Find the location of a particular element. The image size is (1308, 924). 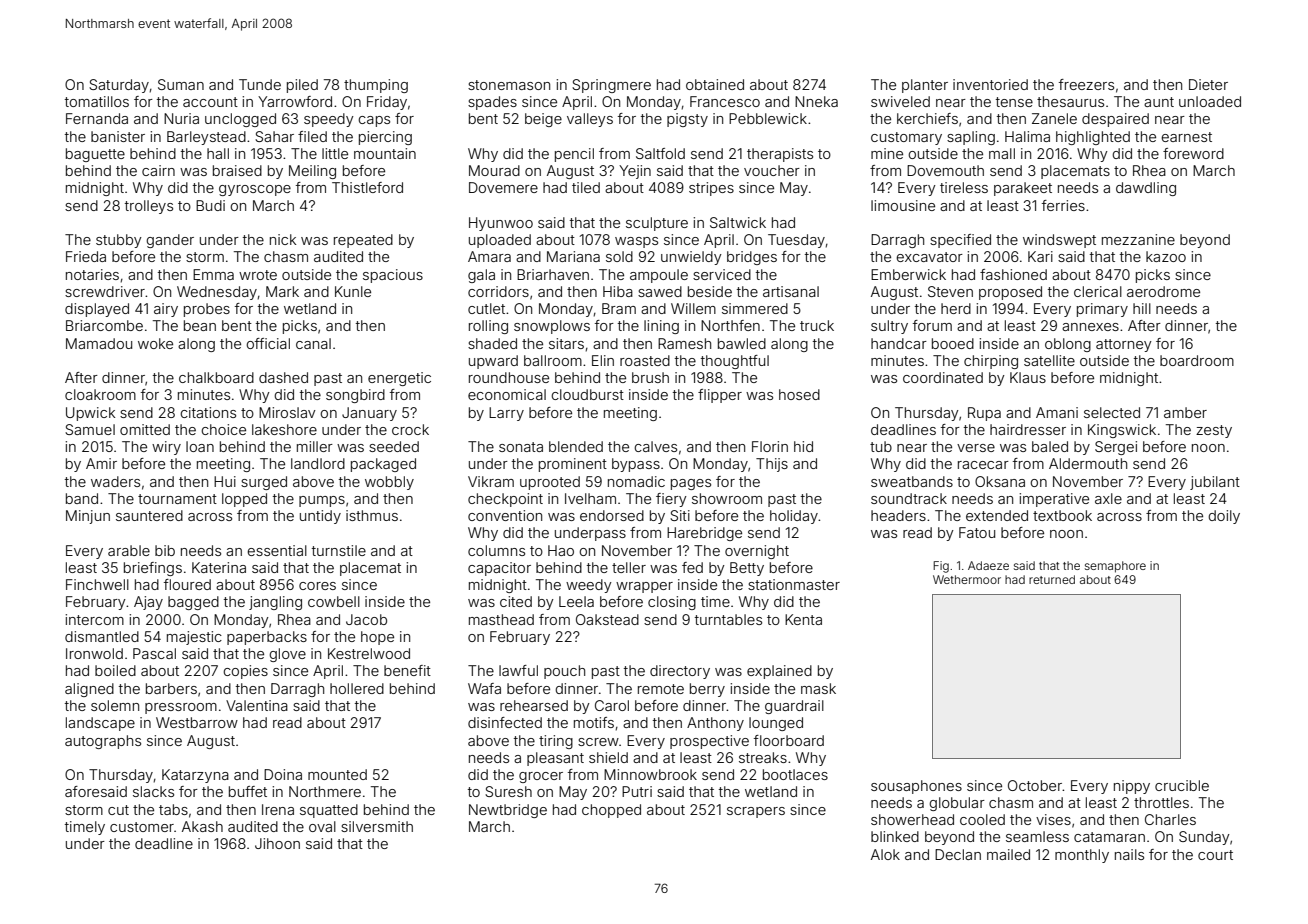

Oakstead is located at coordinates (607, 619).
